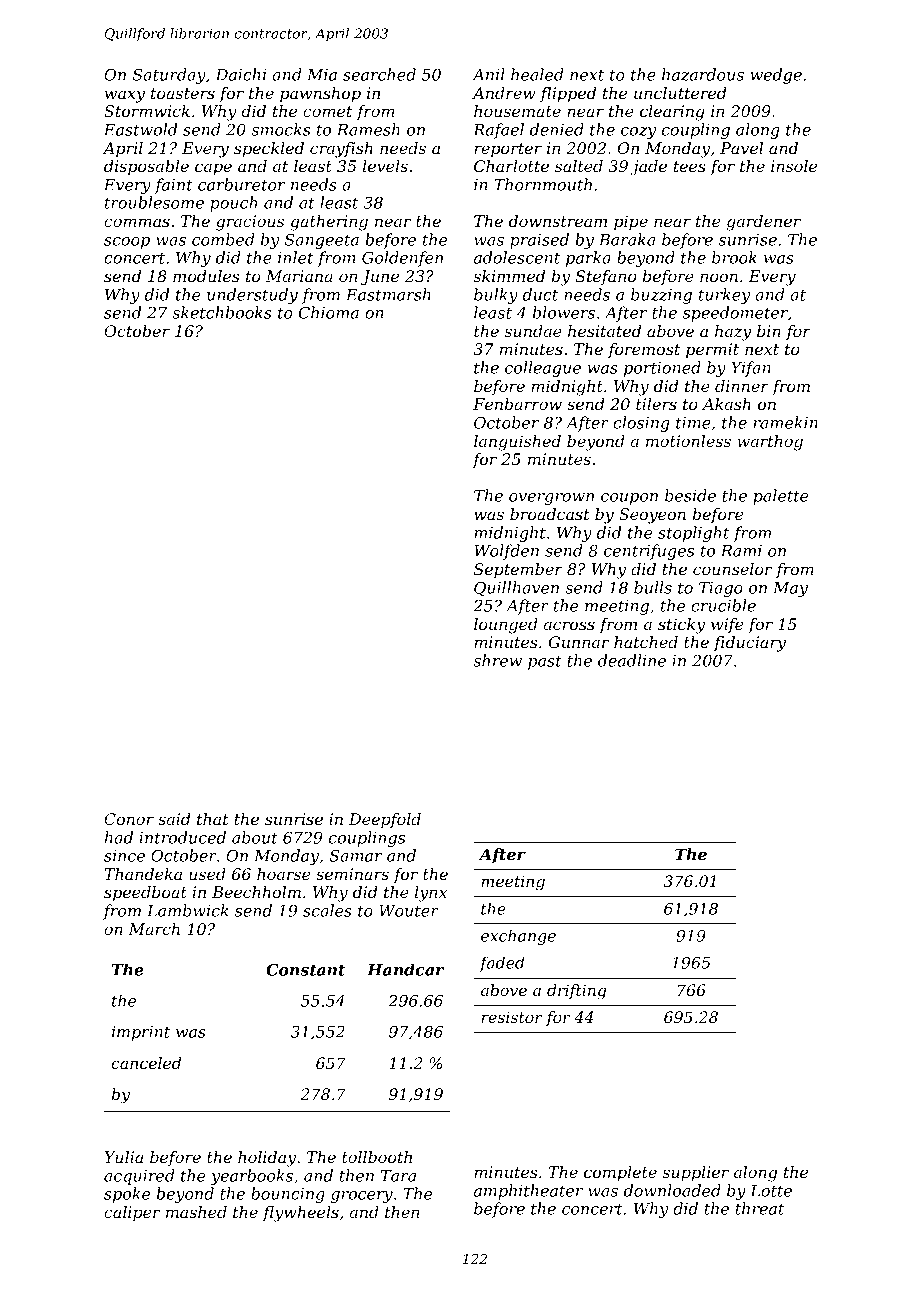  What do you see at coordinates (124, 856) in the image?
I see `since` at bounding box center [124, 856].
